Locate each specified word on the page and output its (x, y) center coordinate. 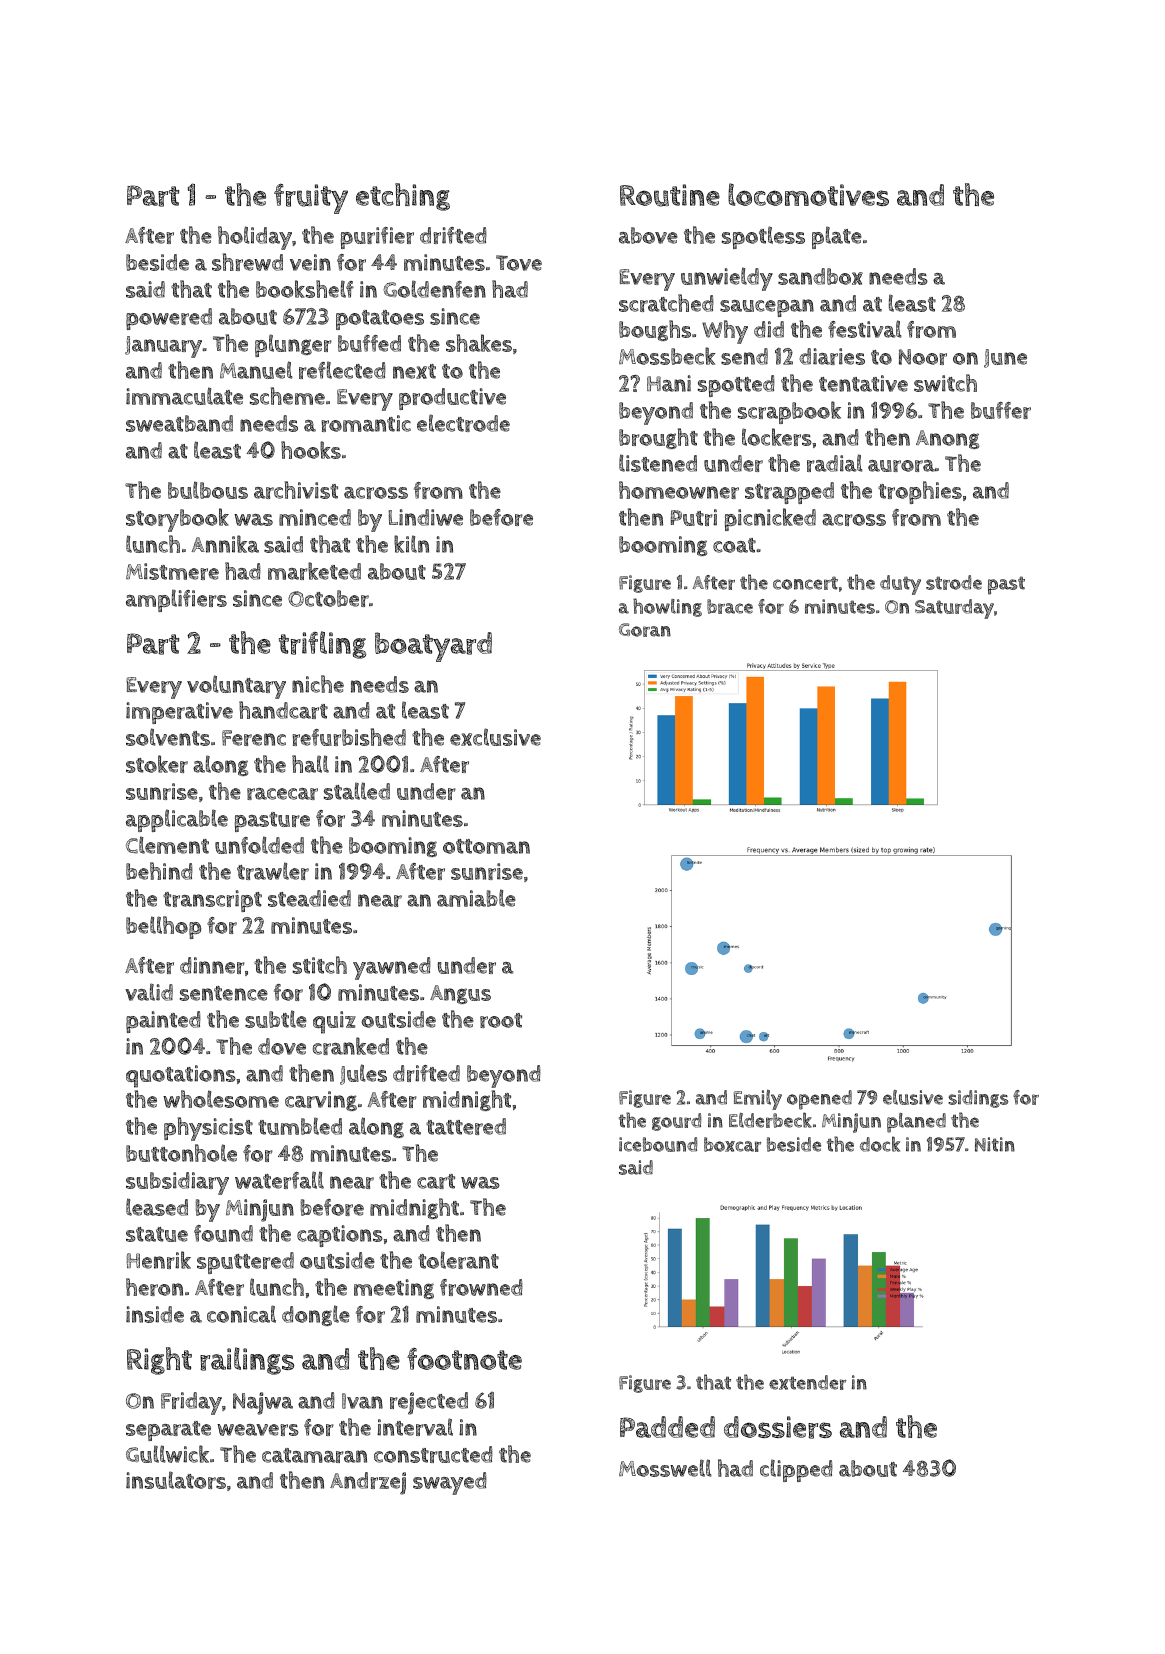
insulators (176, 1480)
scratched (666, 303)
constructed (433, 1454)
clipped (796, 1470)
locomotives (808, 194)
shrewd (247, 262)
